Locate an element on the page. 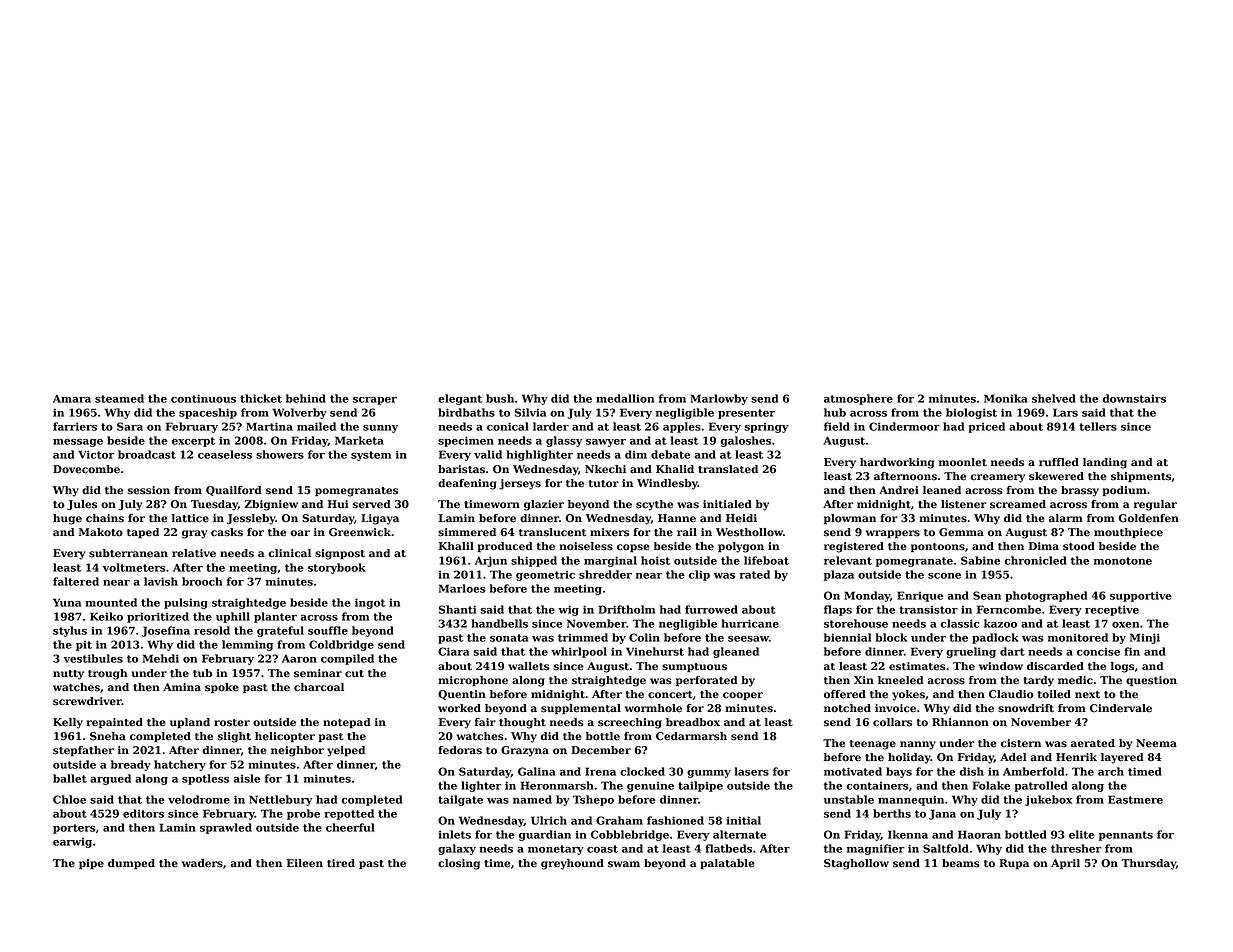 Image resolution: width=1233 pixels, height=952 pixels. bush is located at coordinates (500, 398).
